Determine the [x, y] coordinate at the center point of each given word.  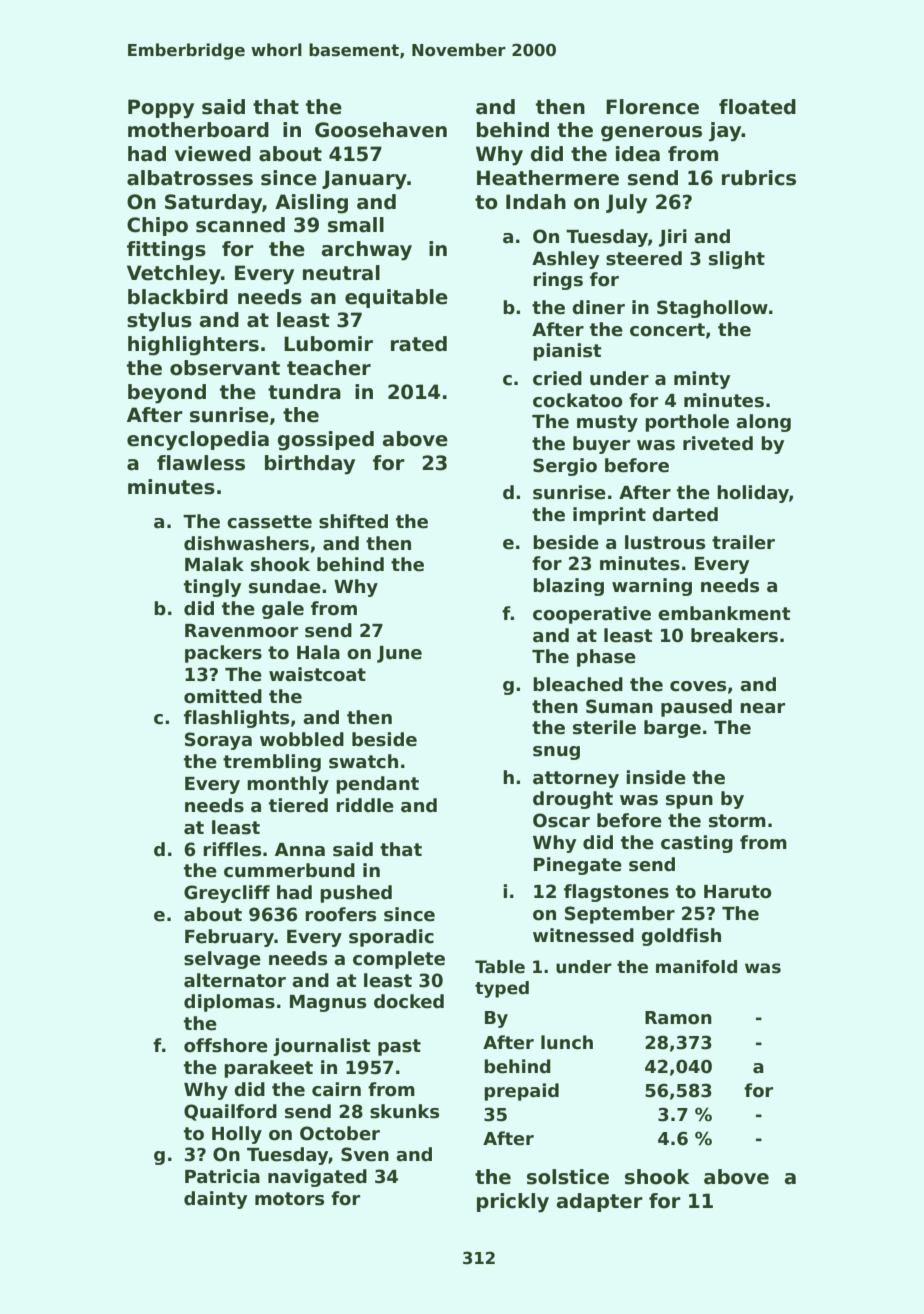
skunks [404, 1111]
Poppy [161, 109]
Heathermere [548, 178]
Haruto [738, 892]
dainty [215, 1200]
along [763, 423]
